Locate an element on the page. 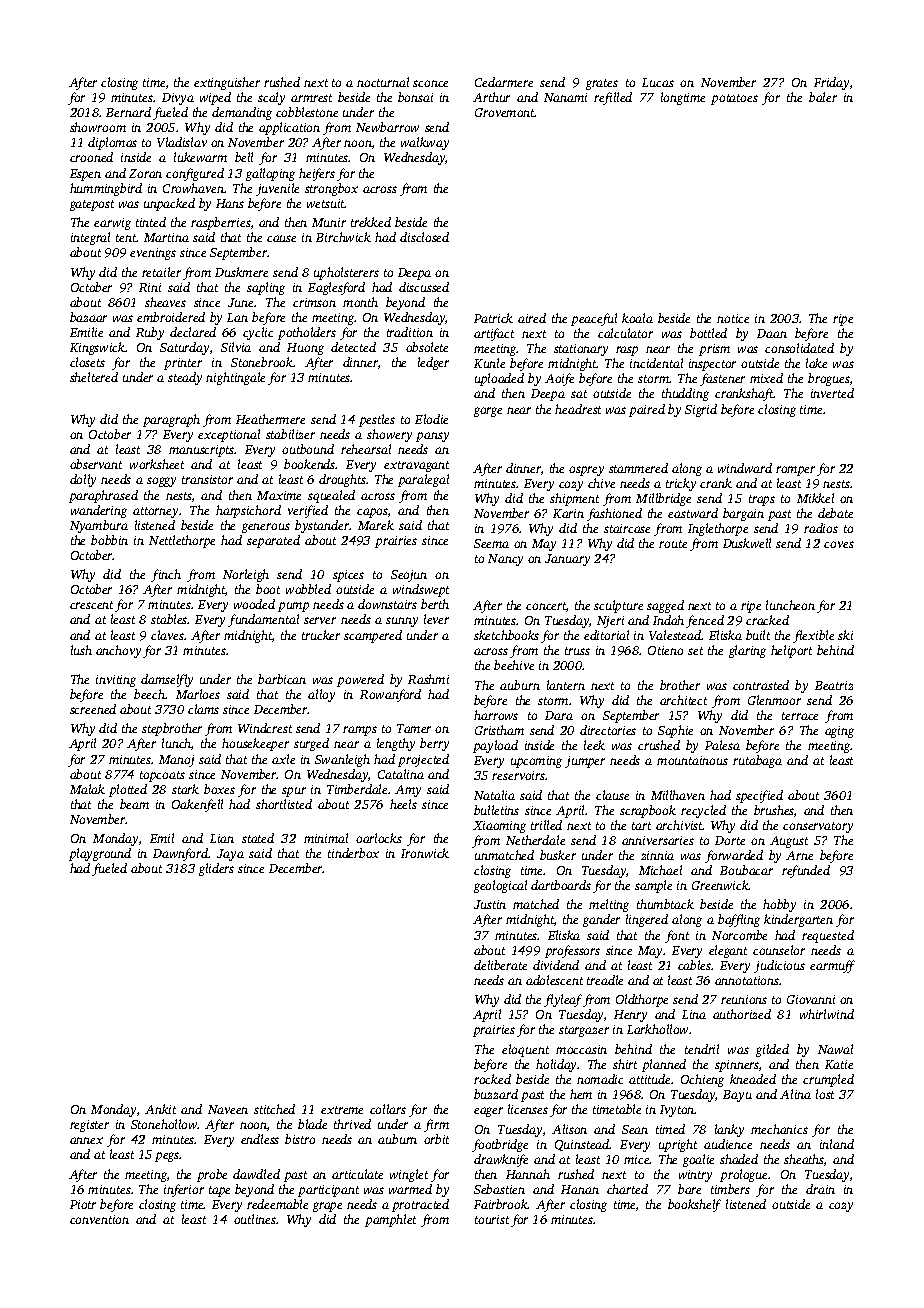 This page has height=1308, width=924. collars is located at coordinates (388, 1109).
